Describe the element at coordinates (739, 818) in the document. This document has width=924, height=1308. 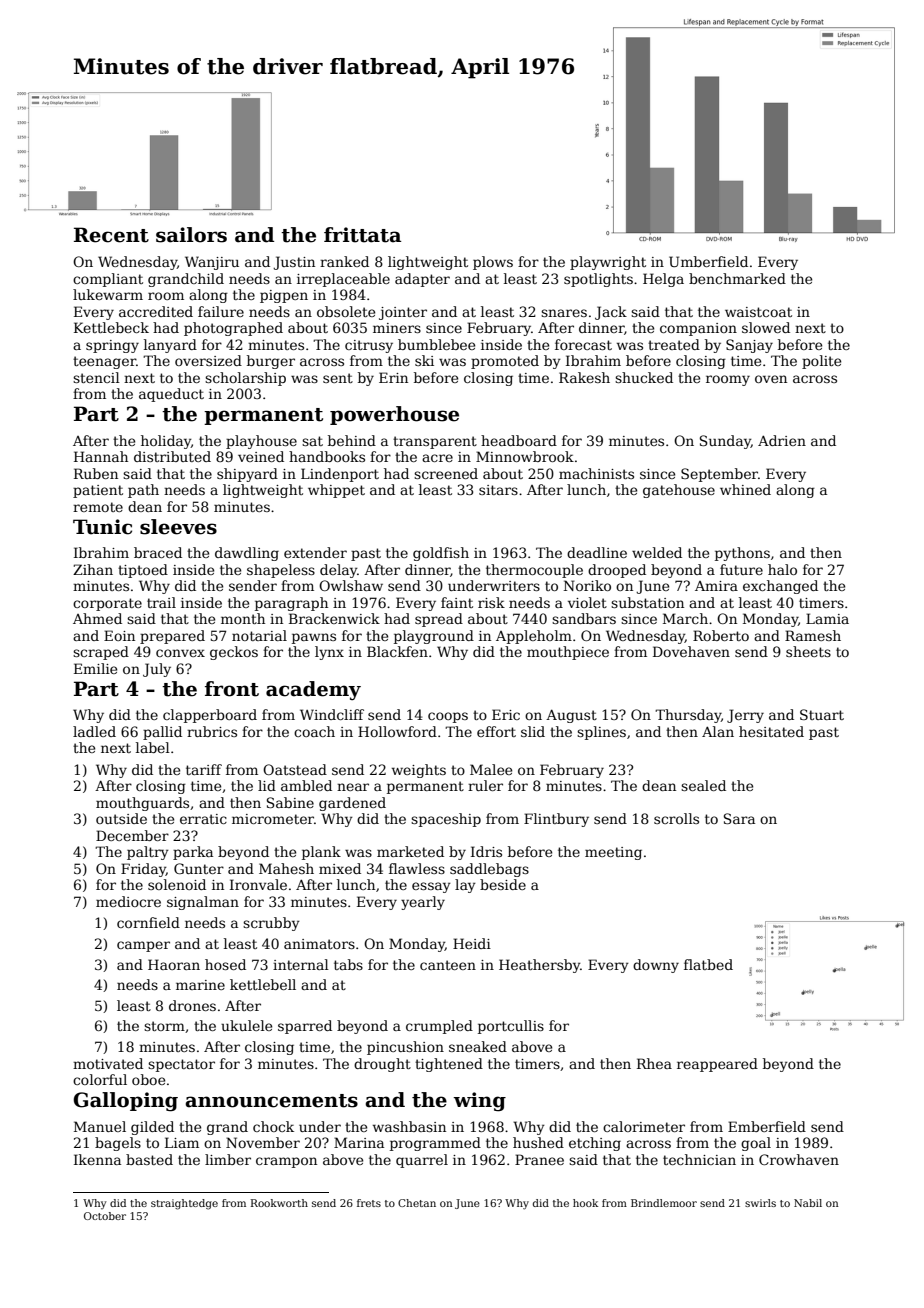
I see `Sara` at that location.
